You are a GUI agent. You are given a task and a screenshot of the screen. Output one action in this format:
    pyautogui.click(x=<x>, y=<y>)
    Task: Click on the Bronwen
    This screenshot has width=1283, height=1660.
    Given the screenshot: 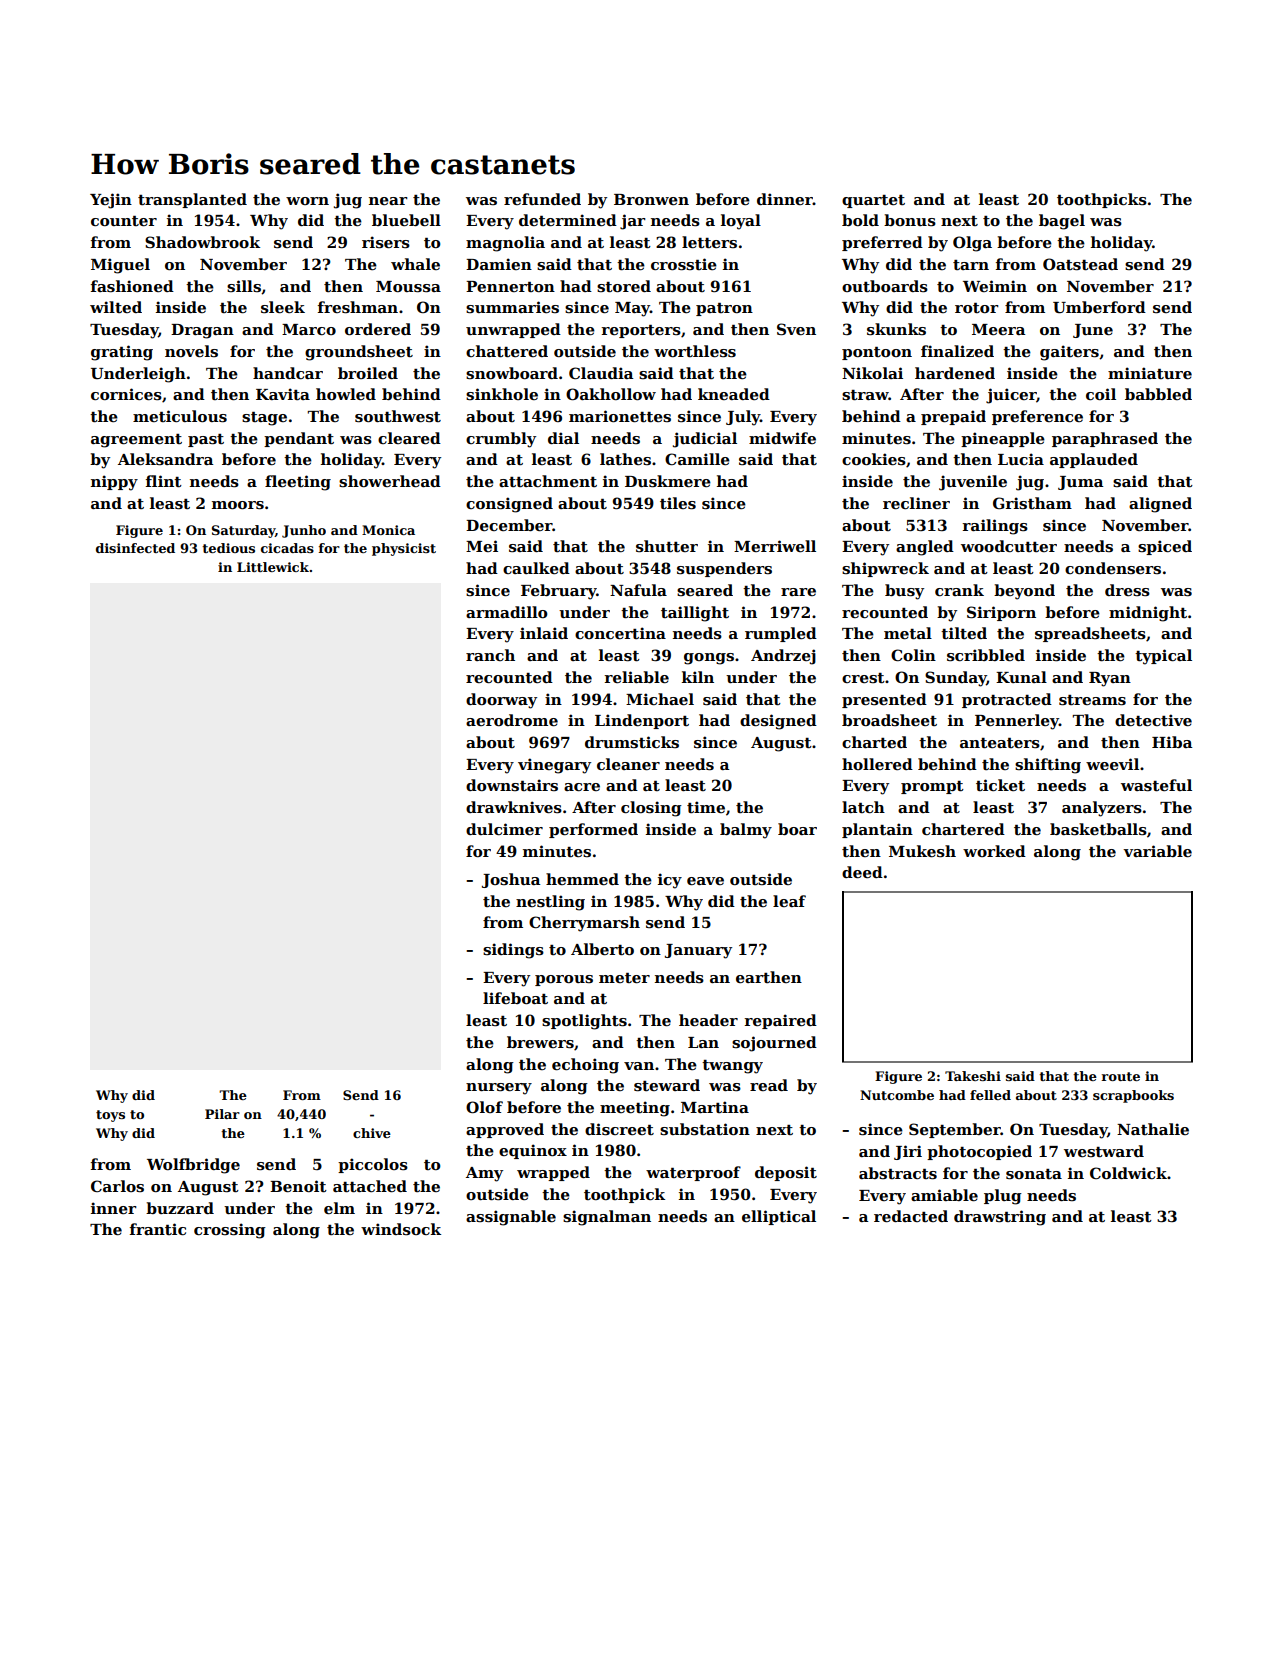 What is the action you would take?
    pyautogui.click(x=651, y=199)
